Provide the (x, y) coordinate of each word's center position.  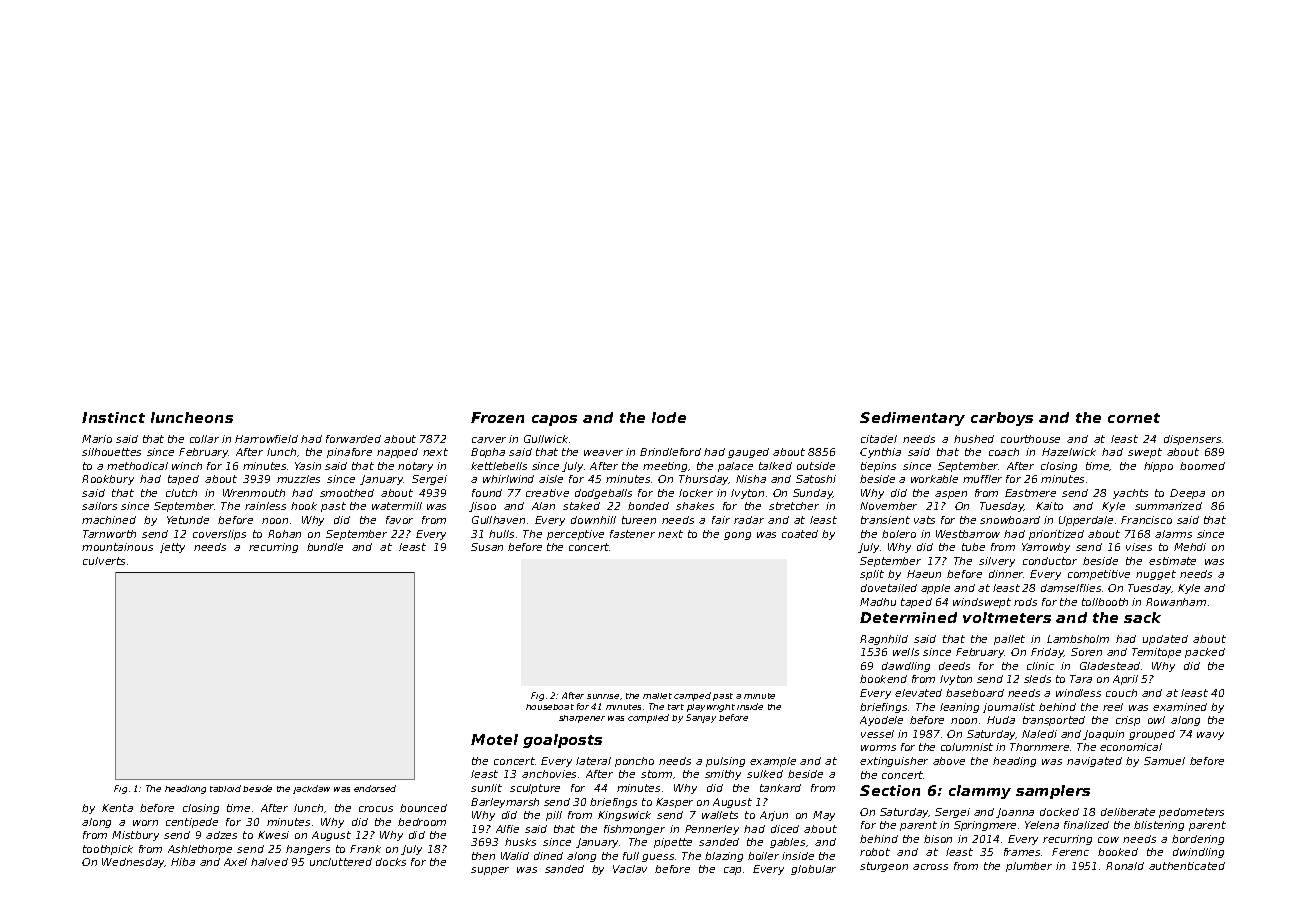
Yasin (308, 466)
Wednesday (133, 863)
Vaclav (630, 869)
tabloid (225, 788)
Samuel (1164, 761)
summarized (1168, 506)
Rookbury (108, 480)
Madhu (878, 602)
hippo (1158, 467)
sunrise (603, 696)
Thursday (704, 480)
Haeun (924, 574)
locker (696, 493)
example (773, 762)
